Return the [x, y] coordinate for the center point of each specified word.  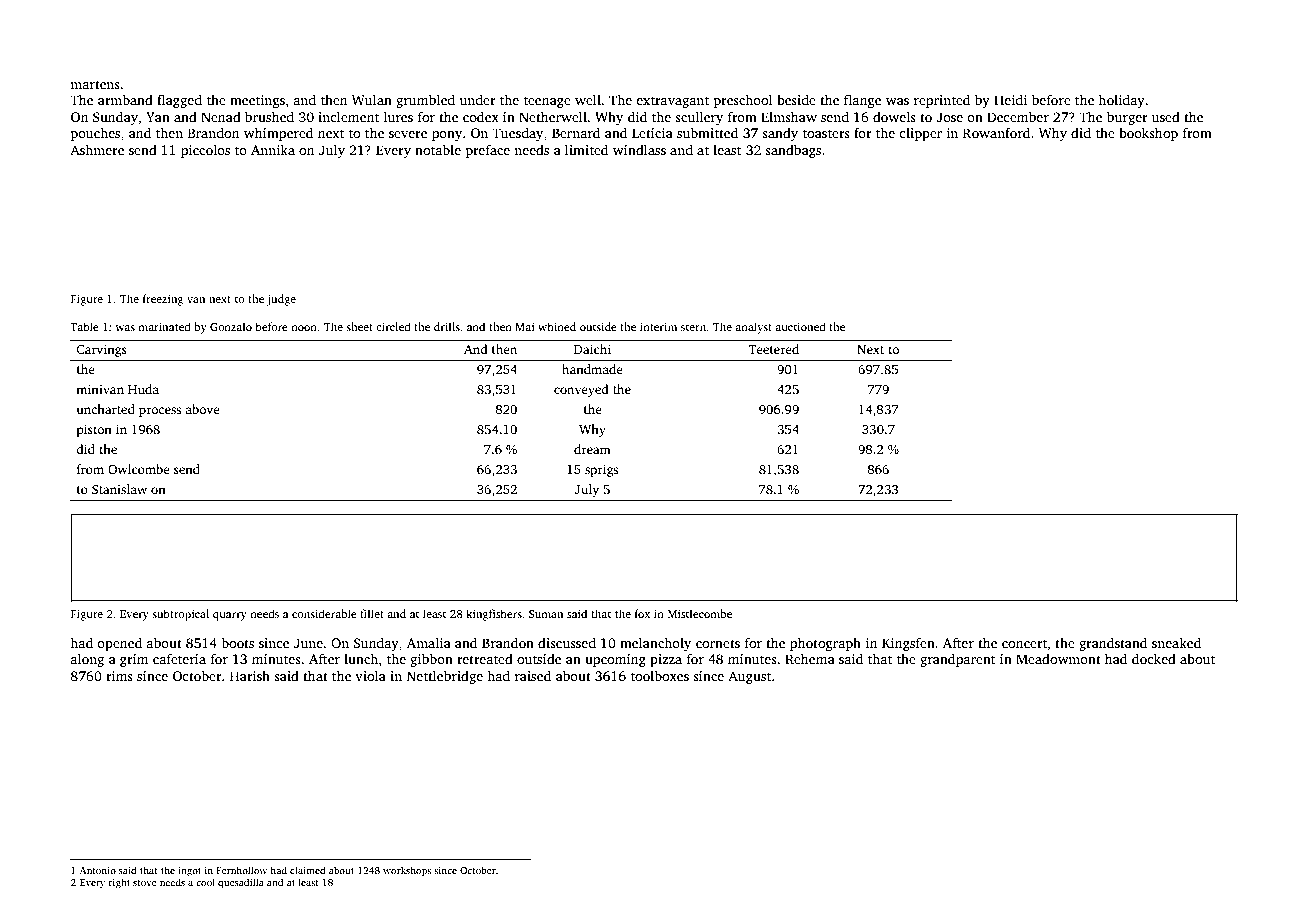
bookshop [1148, 134]
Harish [250, 676]
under [478, 99]
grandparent [957, 660]
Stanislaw [119, 489]
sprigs [601, 470]
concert [1025, 643]
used [1166, 116]
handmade [592, 369]
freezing [163, 300]
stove [145, 883]
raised [533, 675]
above [202, 409]
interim [658, 327]
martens [95, 84]
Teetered [774, 349]
